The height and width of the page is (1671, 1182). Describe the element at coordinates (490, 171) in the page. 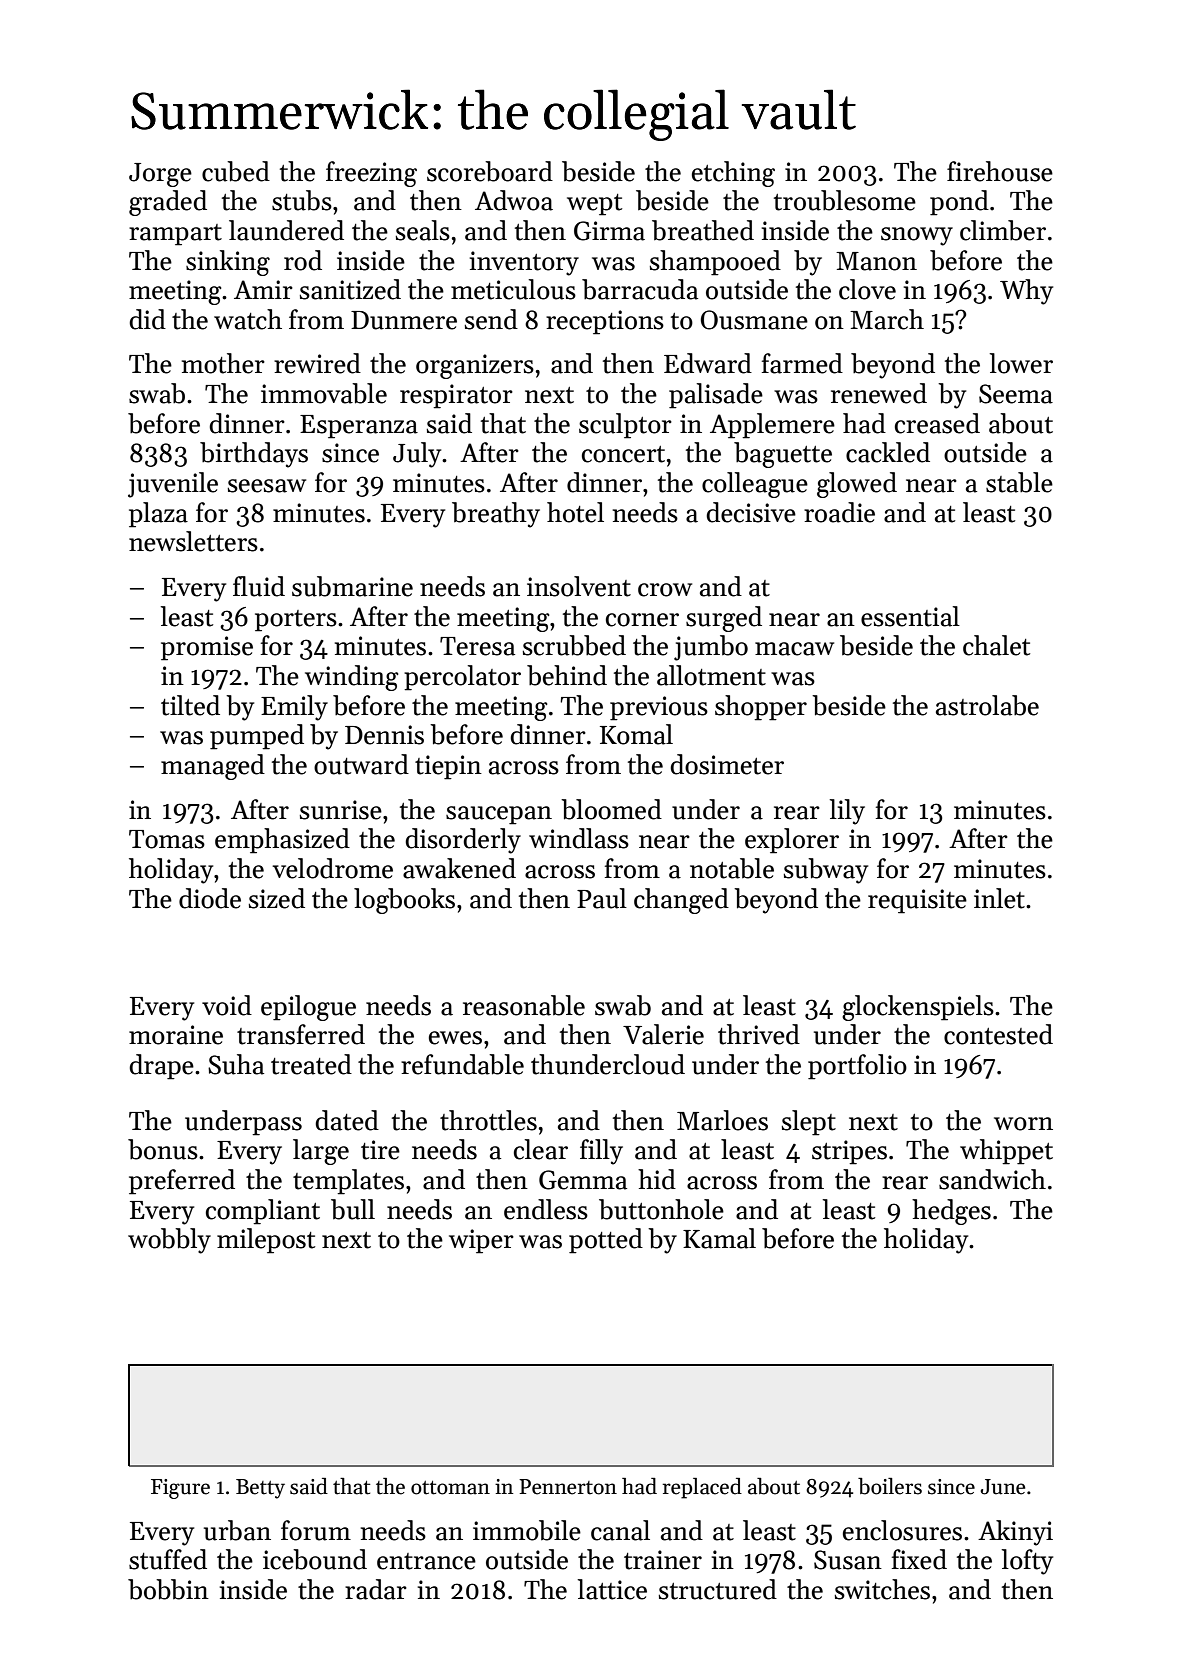

I see `scoreboard` at that location.
